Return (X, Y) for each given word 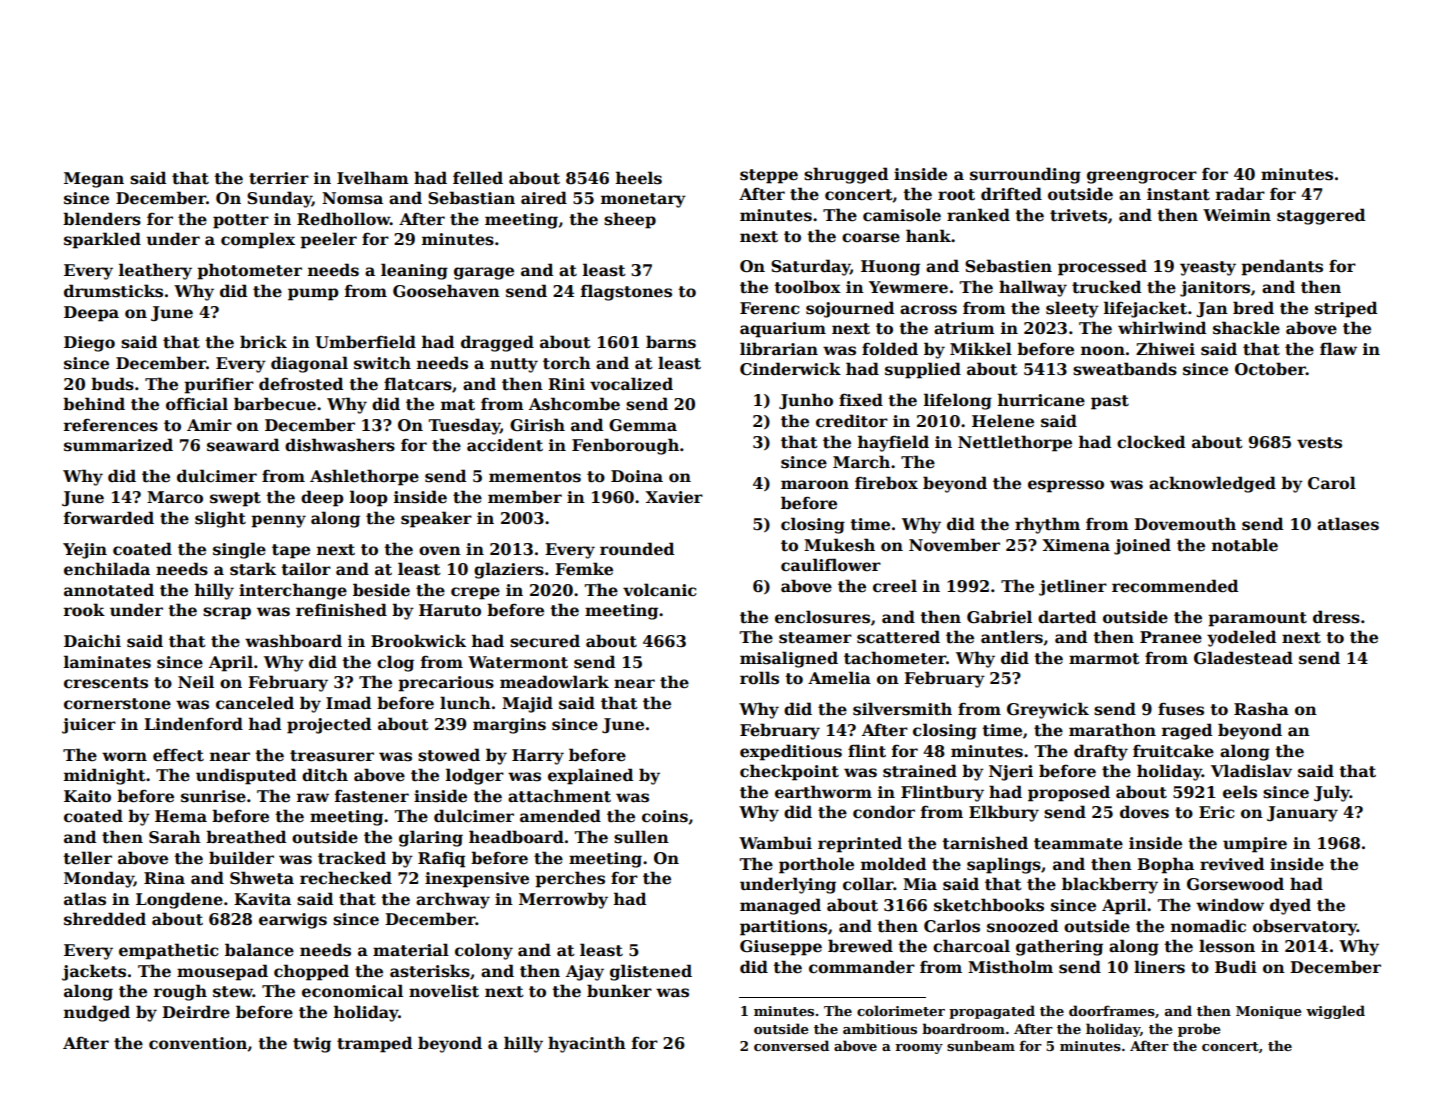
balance (259, 950)
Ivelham (373, 178)
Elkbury (1004, 813)
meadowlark (554, 682)
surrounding (1025, 175)
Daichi (92, 640)
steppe (769, 176)
